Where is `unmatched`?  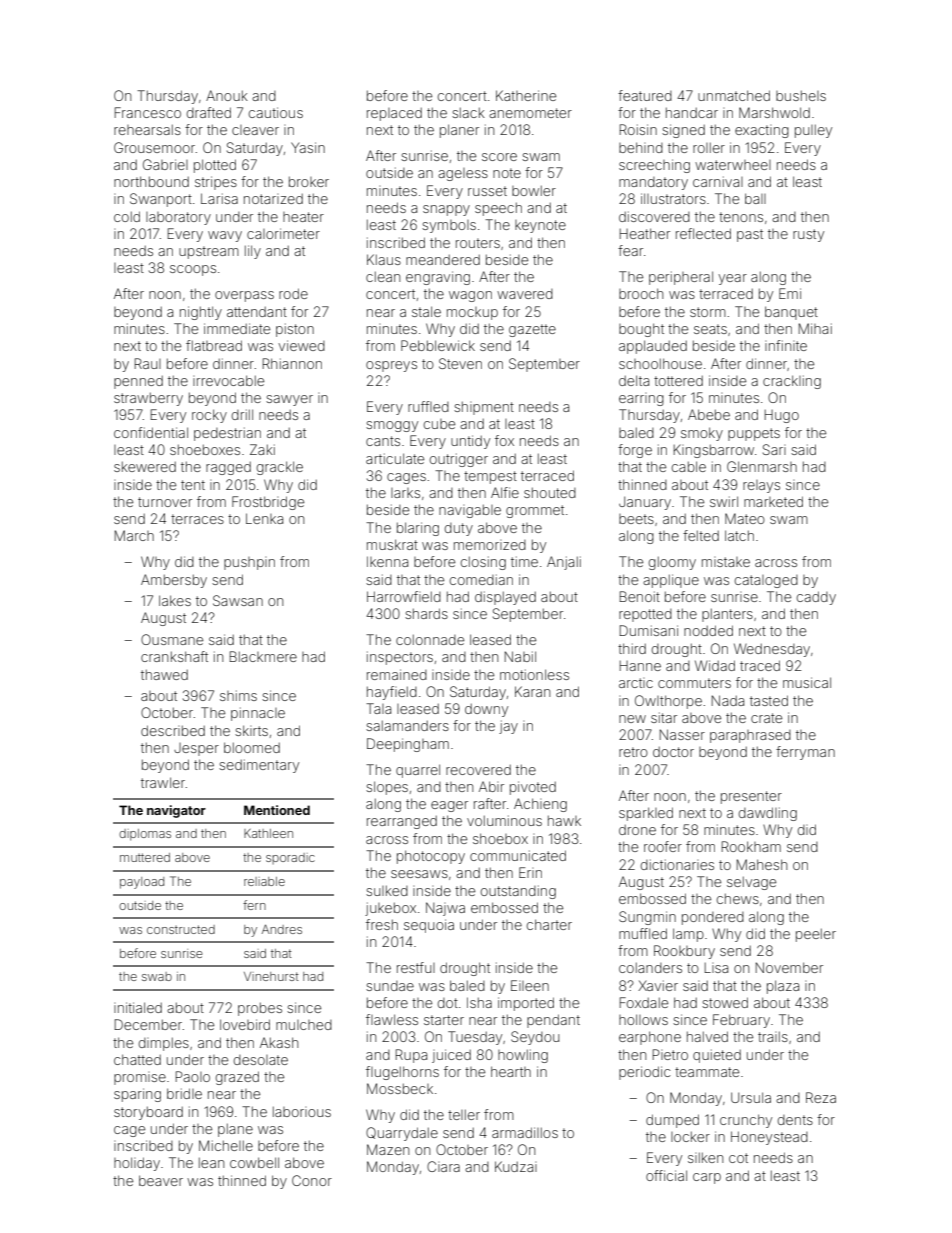
unmatched is located at coordinates (734, 95).
